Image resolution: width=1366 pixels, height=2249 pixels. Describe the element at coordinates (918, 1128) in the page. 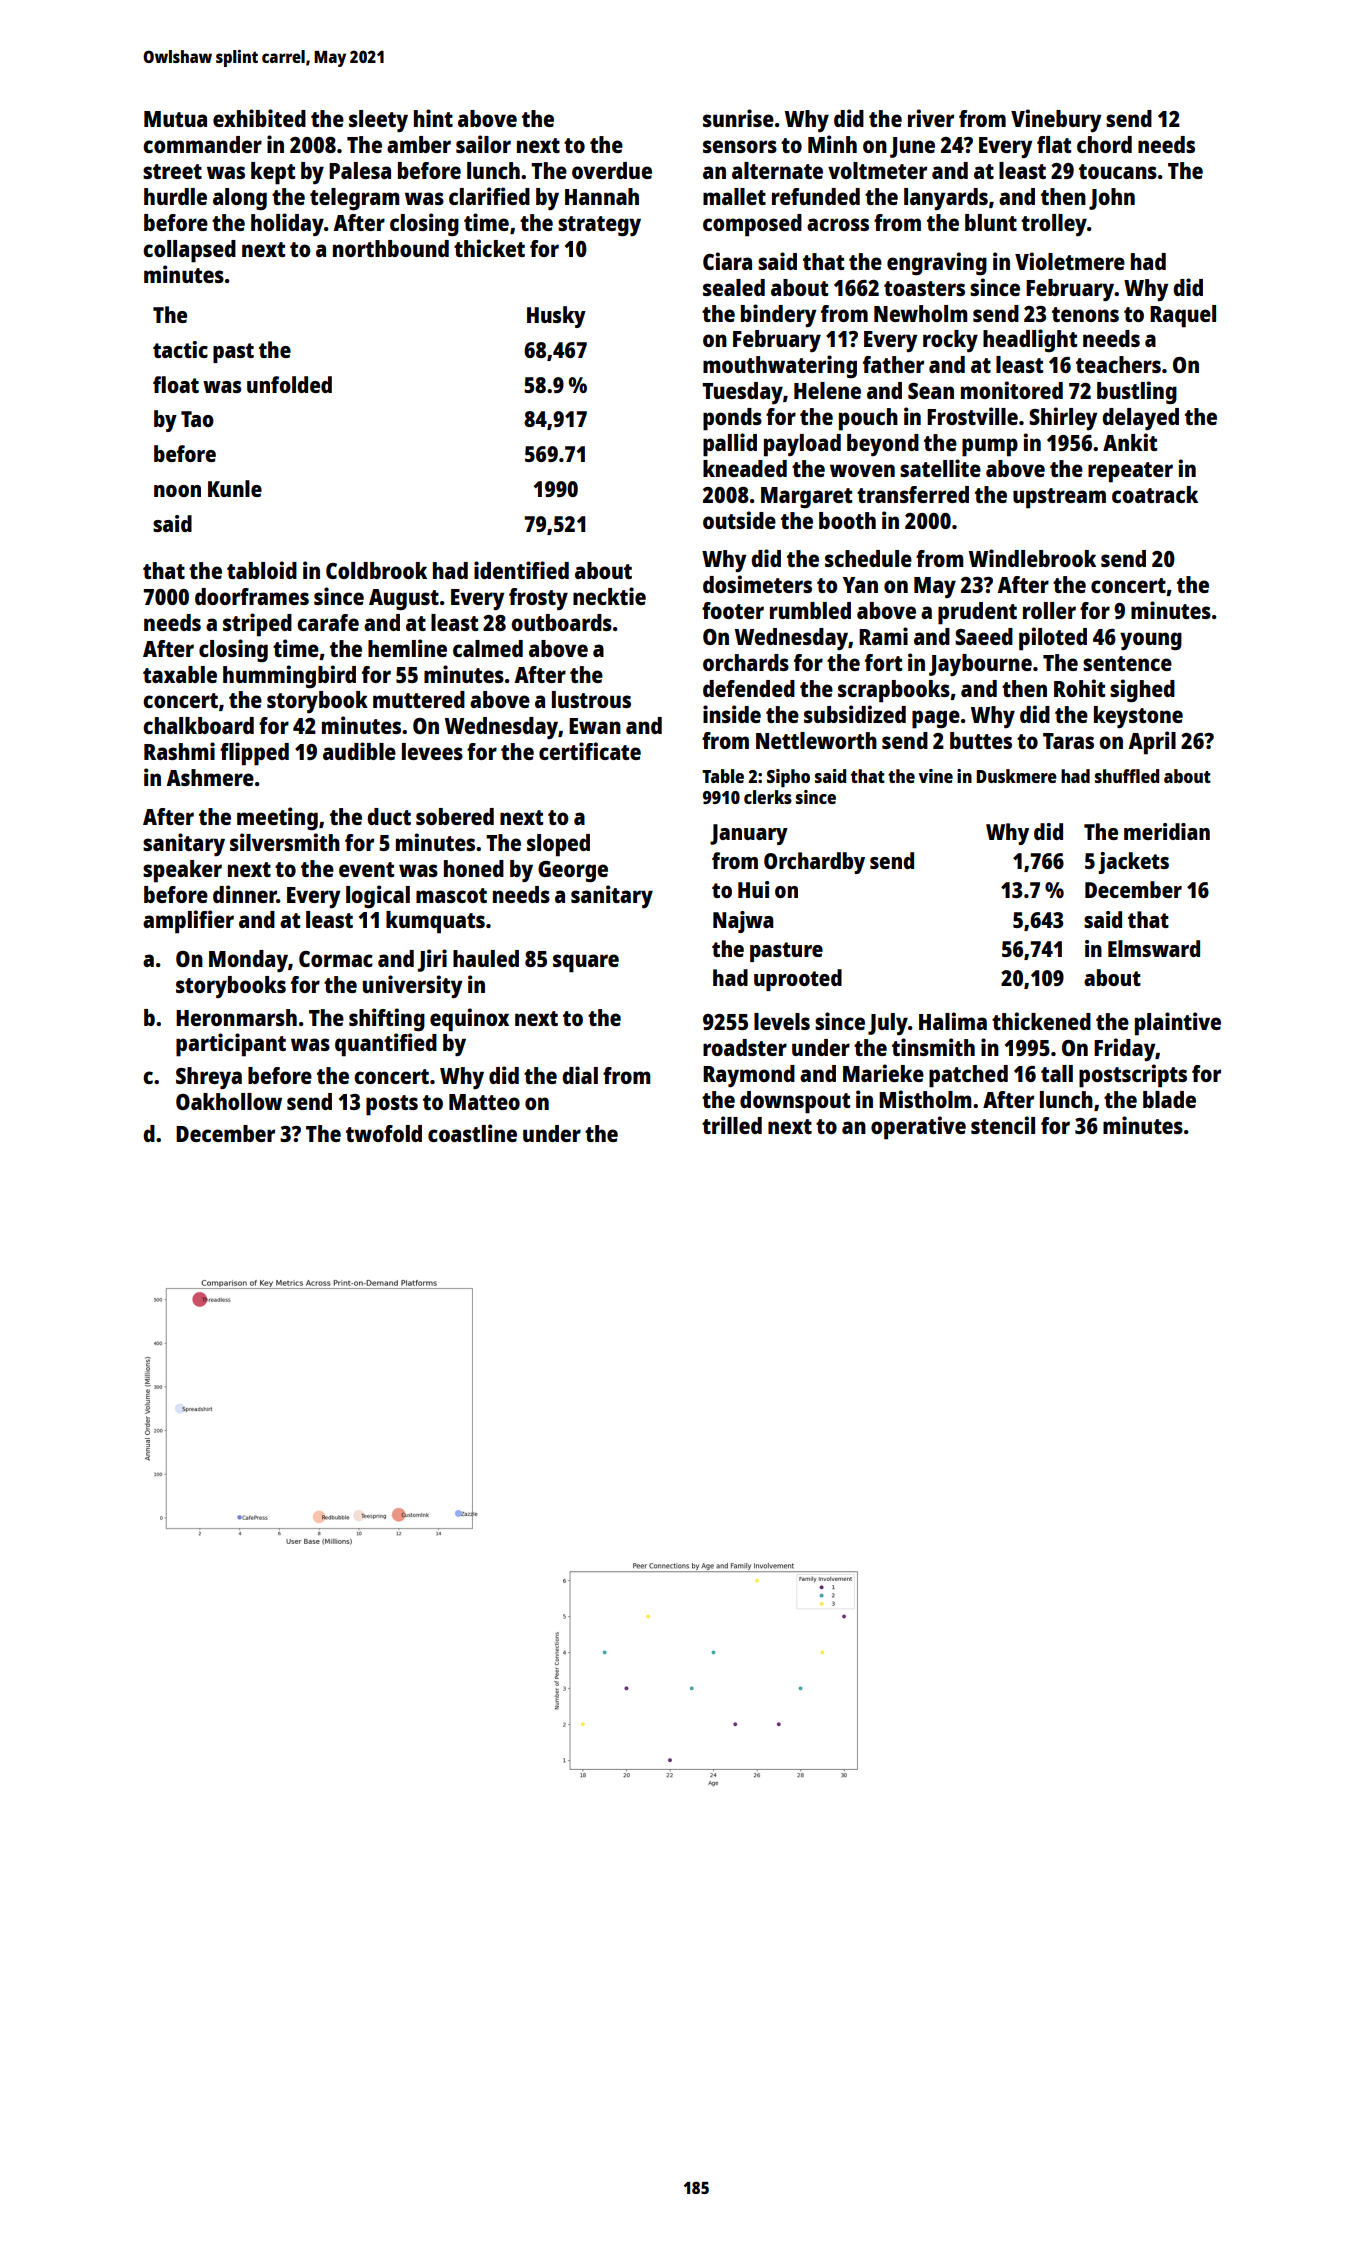

I see `operative` at that location.
